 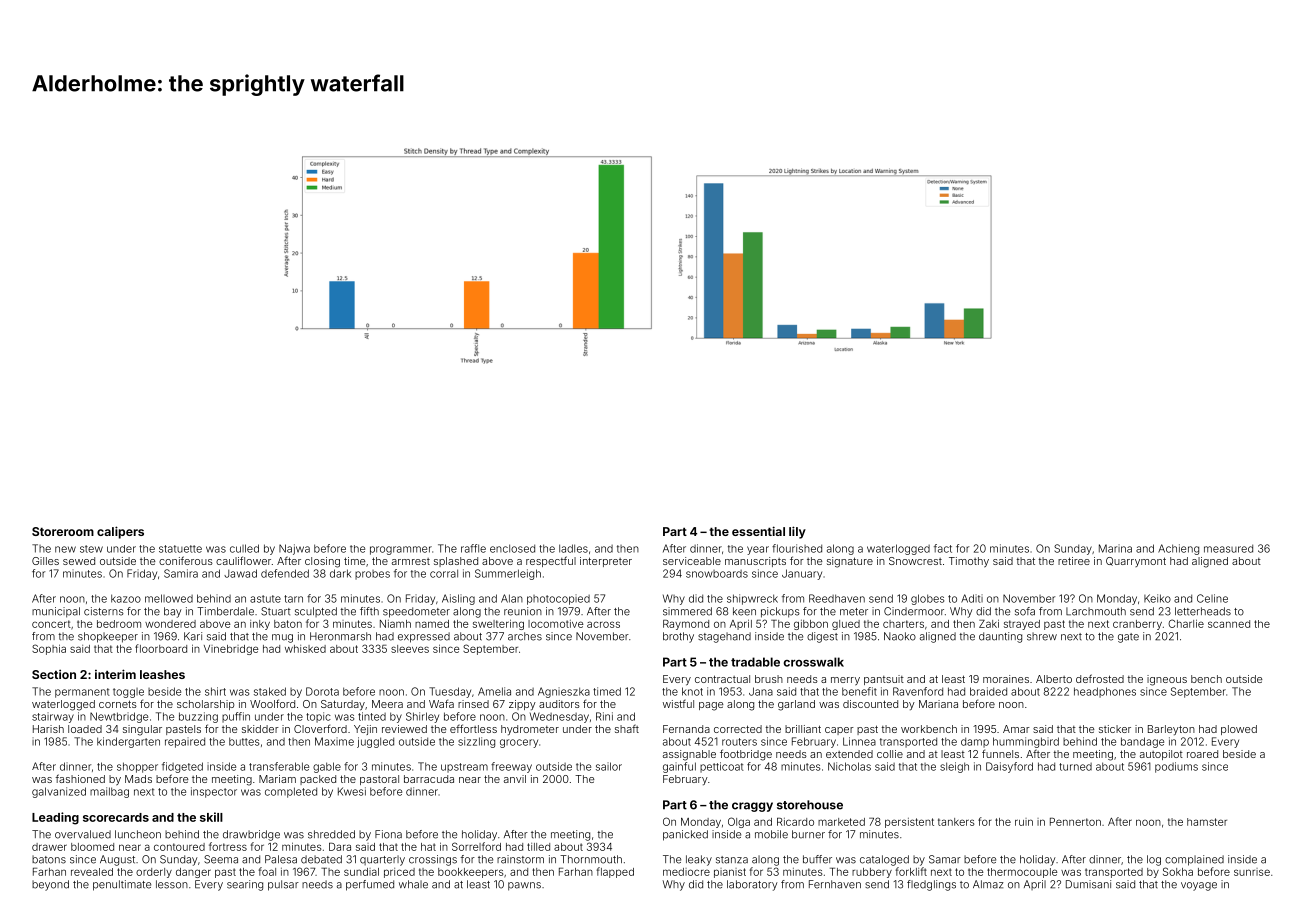 I want to click on Storeroom, so click(x=63, y=531).
